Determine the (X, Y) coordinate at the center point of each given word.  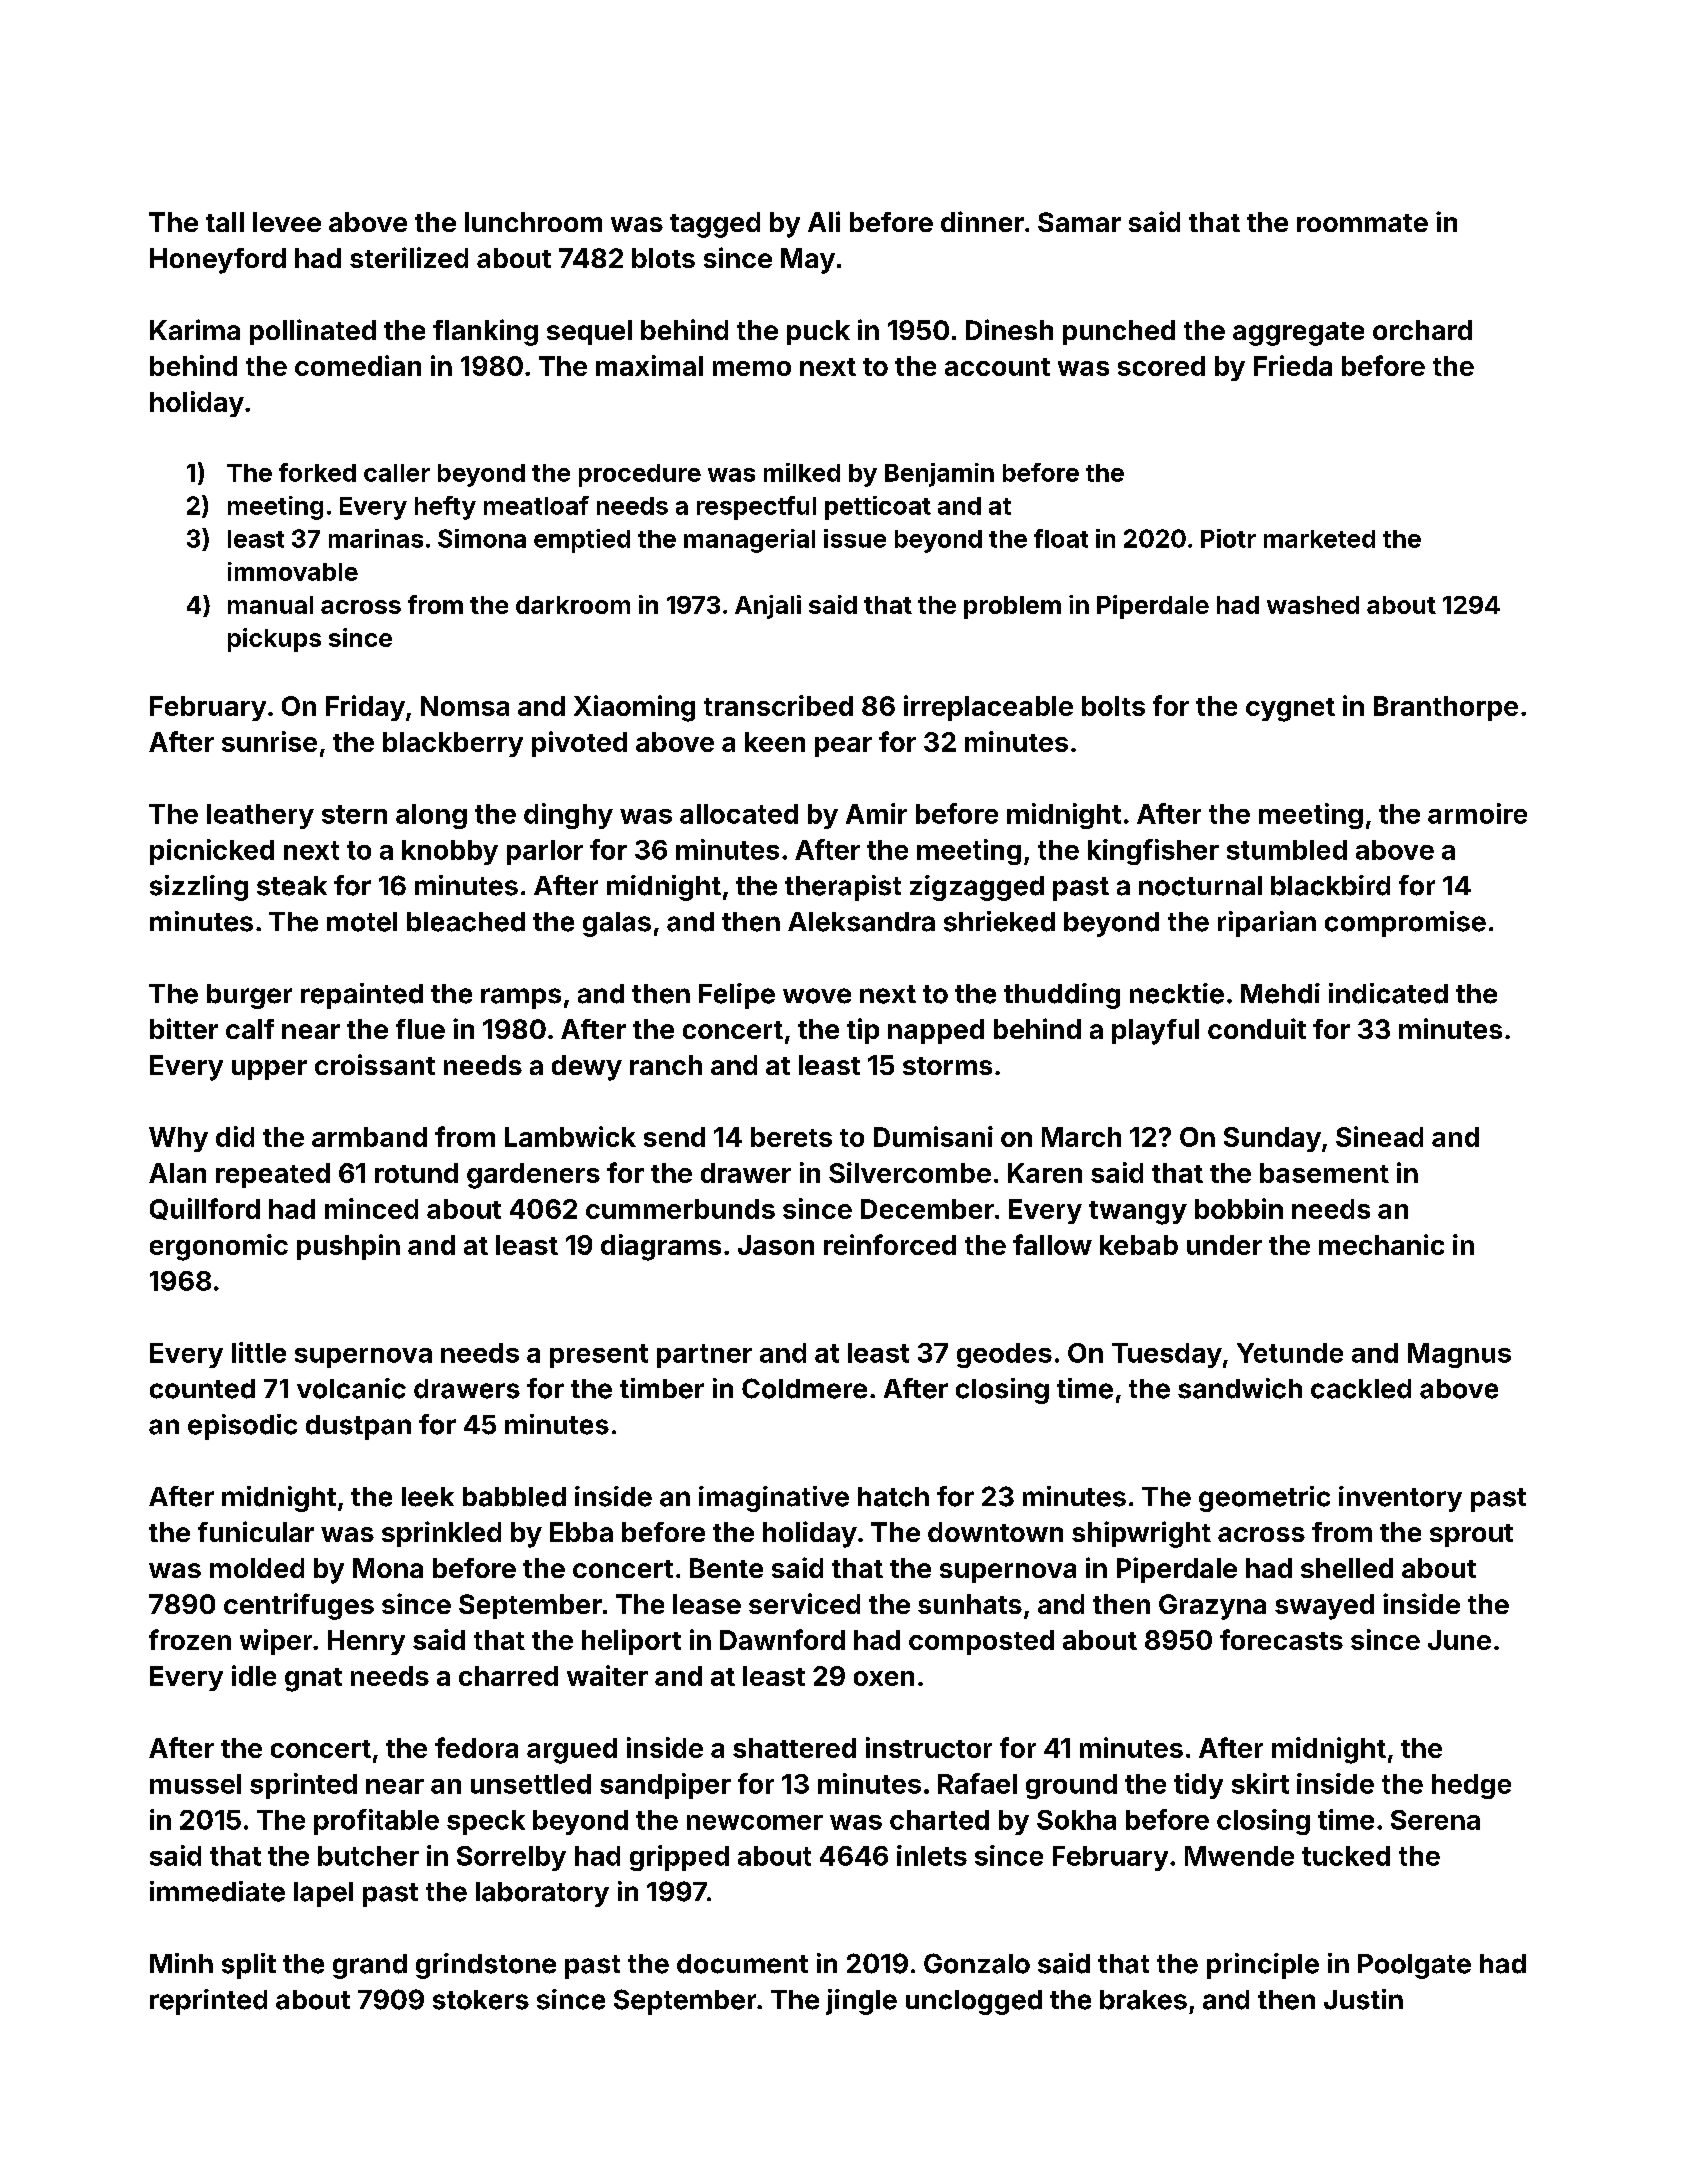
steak (292, 886)
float (1061, 538)
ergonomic (219, 1247)
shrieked (999, 921)
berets (791, 1137)
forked (317, 472)
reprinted (208, 2002)
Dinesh (1009, 329)
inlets (932, 1855)
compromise (1405, 924)
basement (1324, 1173)
